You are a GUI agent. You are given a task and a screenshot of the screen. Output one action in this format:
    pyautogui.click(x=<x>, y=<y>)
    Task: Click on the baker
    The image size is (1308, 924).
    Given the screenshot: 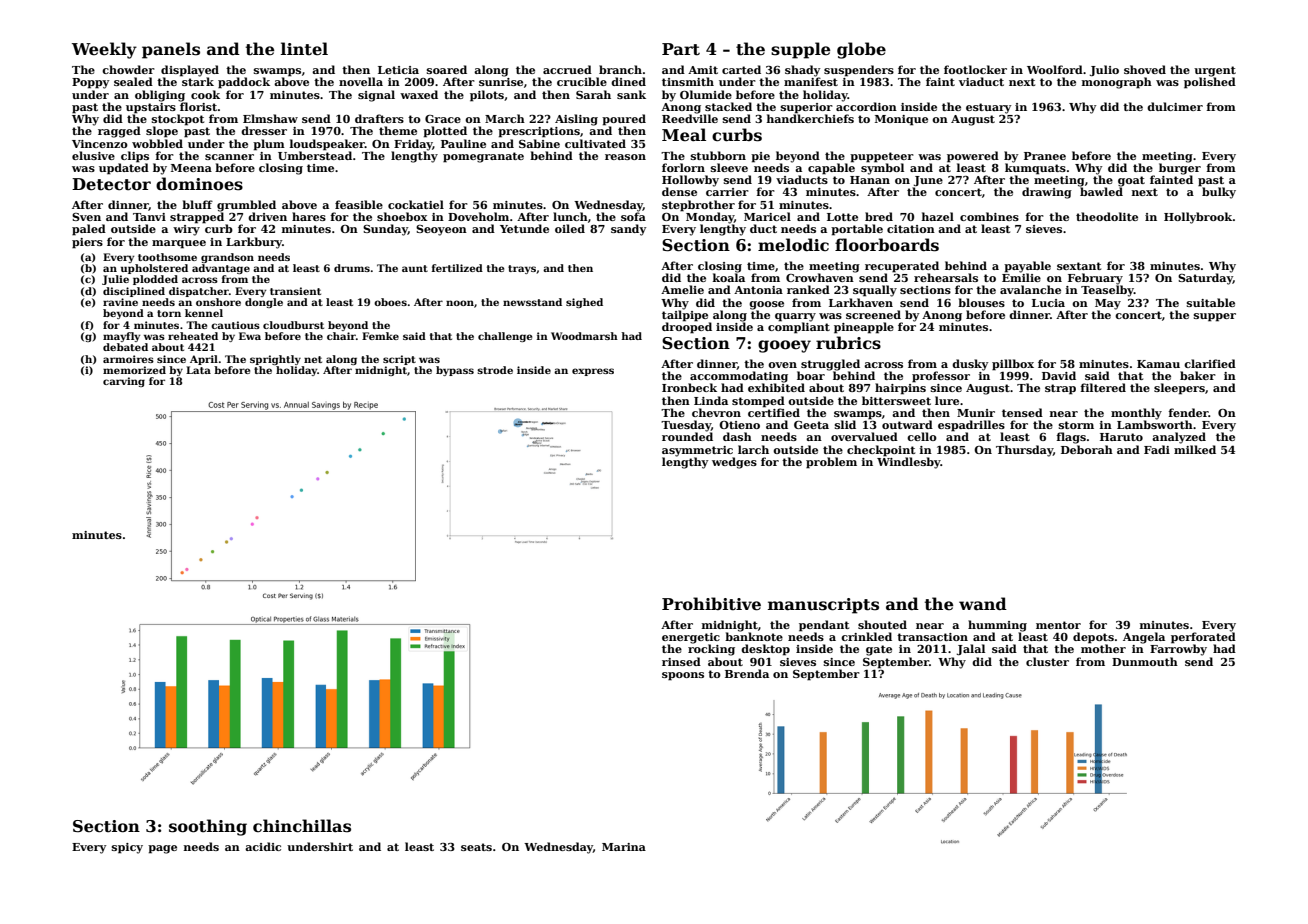 What is the action you would take?
    pyautogui.click(x=1198, y=375)
